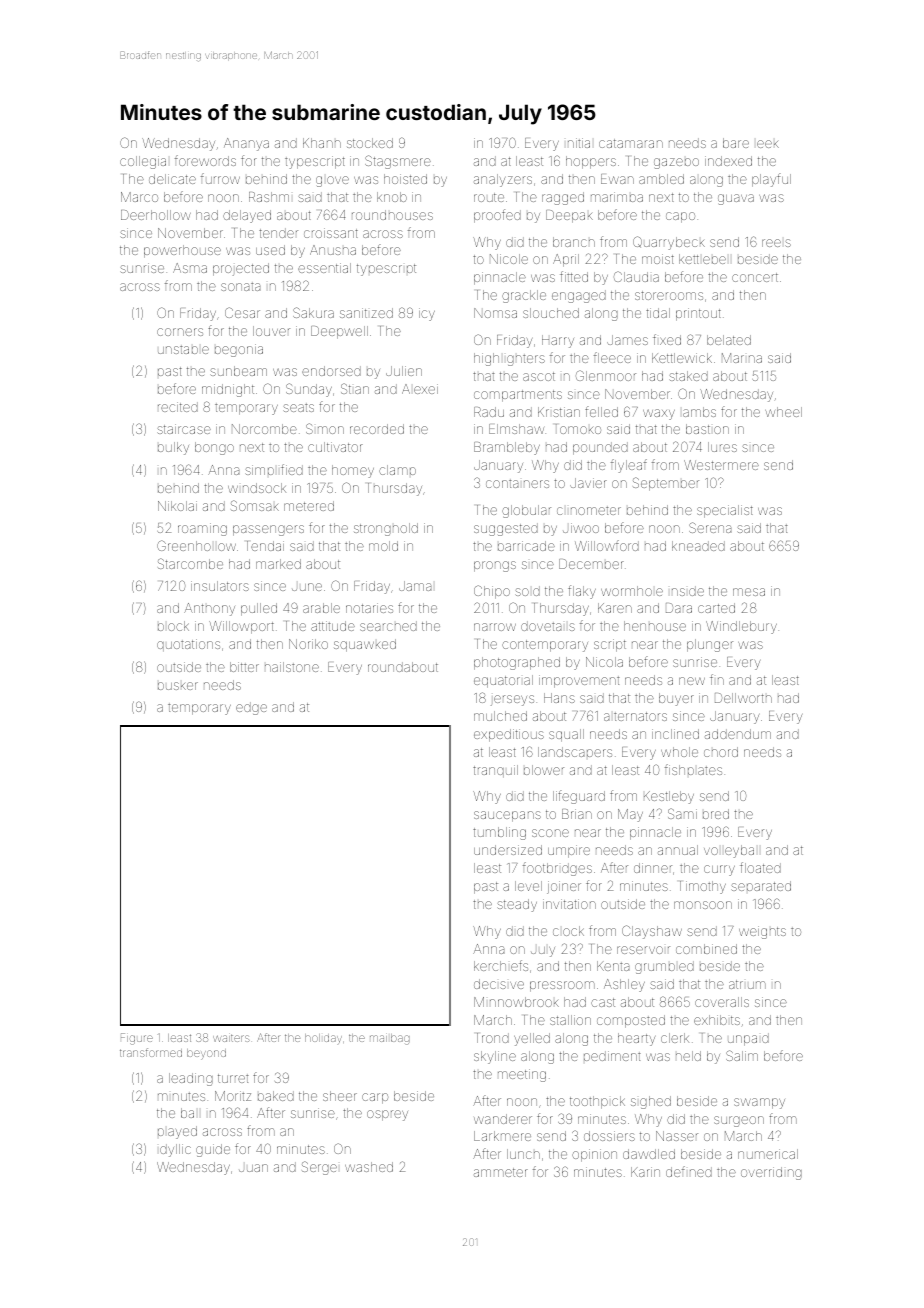 The image size is (924, 1308). What do you see at coordinates (736, 143) in the screenshot?
I see `bare` at bounding box center [736, 143].
